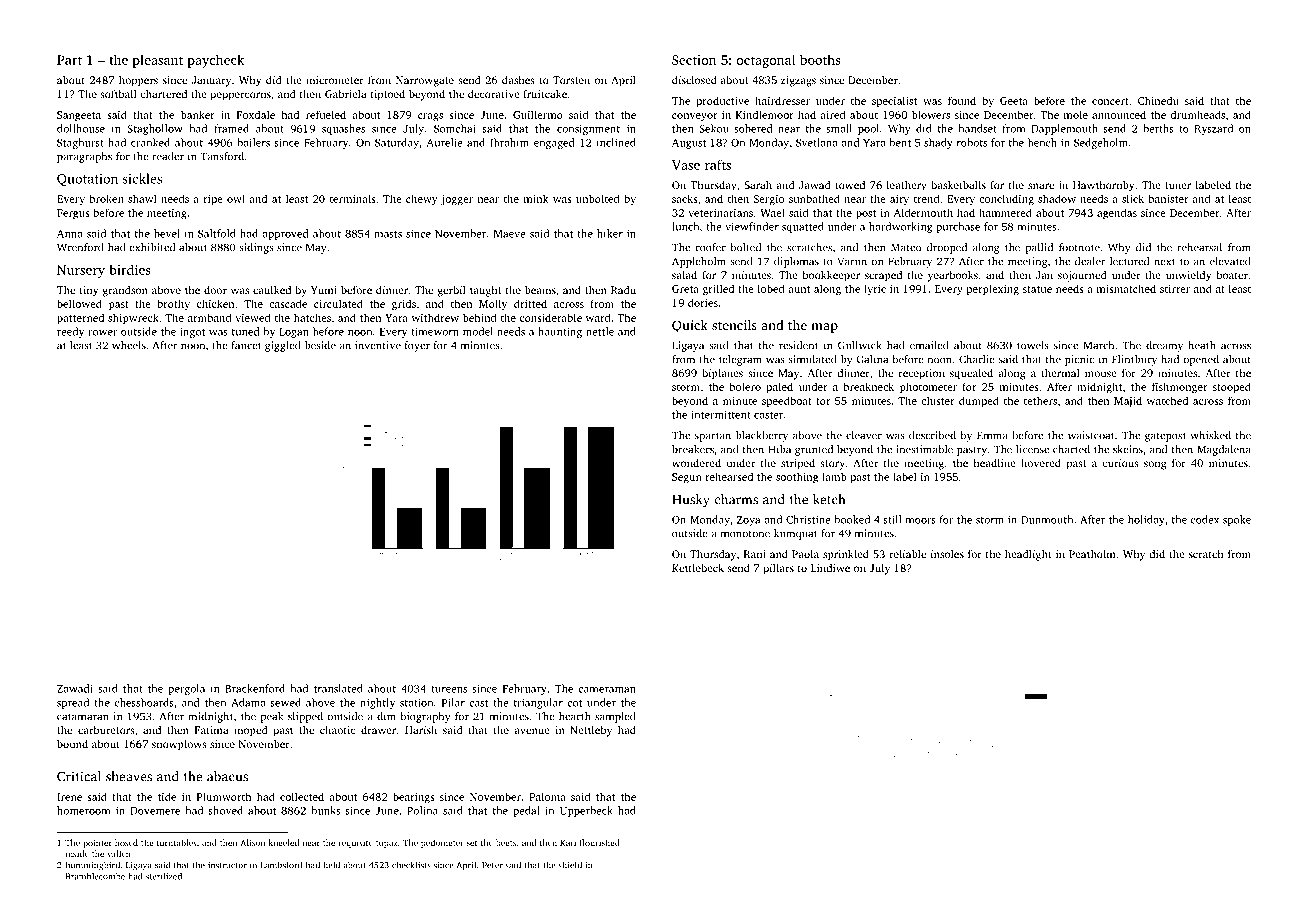 This screenshot has height=924, width=1308. I want to click on announced, so click(1119, 114).
